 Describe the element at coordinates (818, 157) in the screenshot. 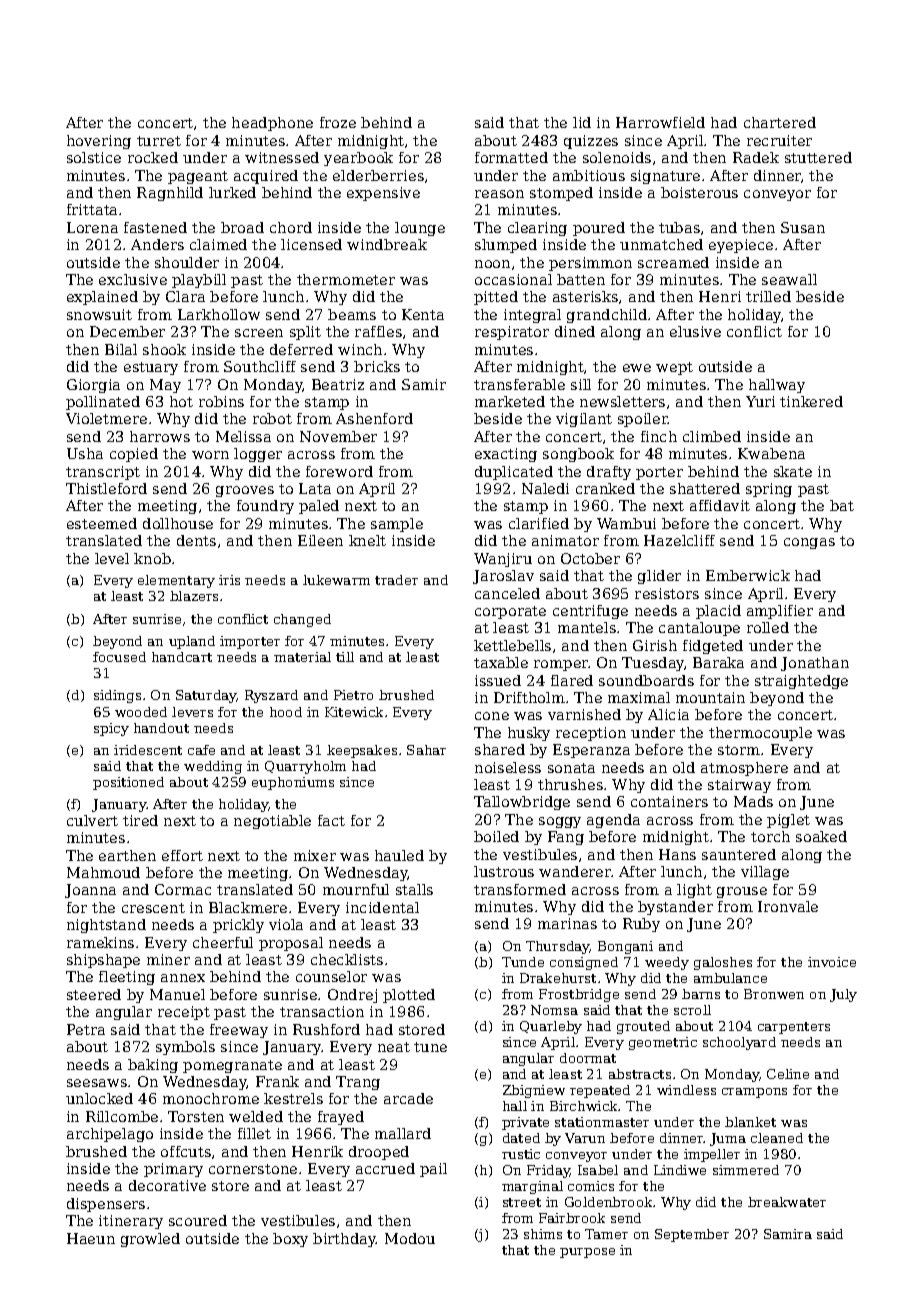

I see `stuttered` at that location.
